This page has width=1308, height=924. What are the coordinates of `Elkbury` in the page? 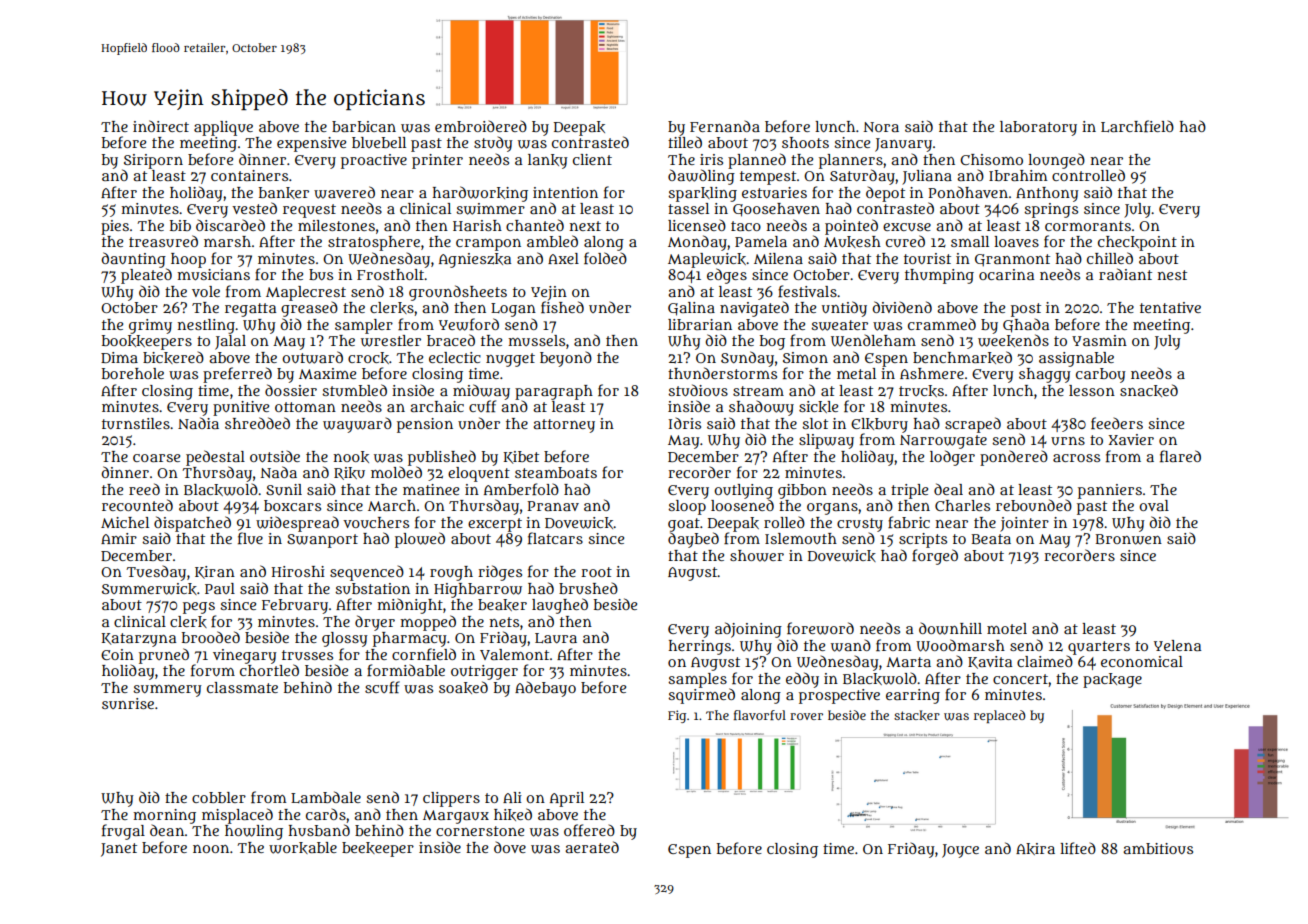 It's located at (879, 425).
